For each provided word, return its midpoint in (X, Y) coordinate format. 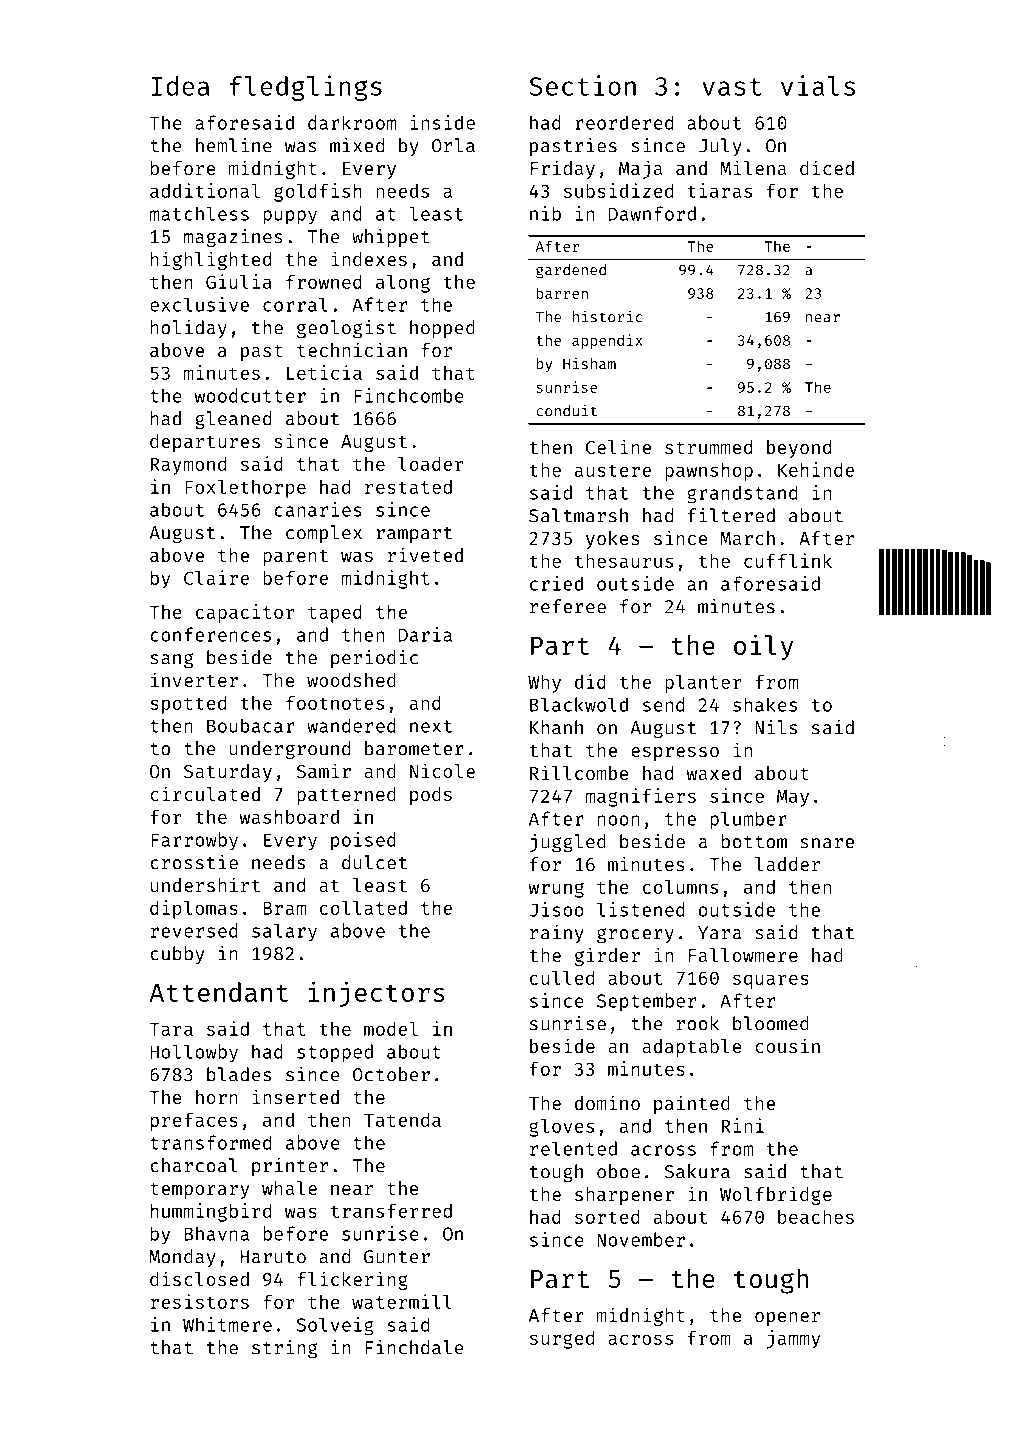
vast (732, 87)
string (284, 1349)
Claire (216, 577)
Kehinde (816, 469)
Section (582, 85)
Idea (180, 86)
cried (556, 583)
